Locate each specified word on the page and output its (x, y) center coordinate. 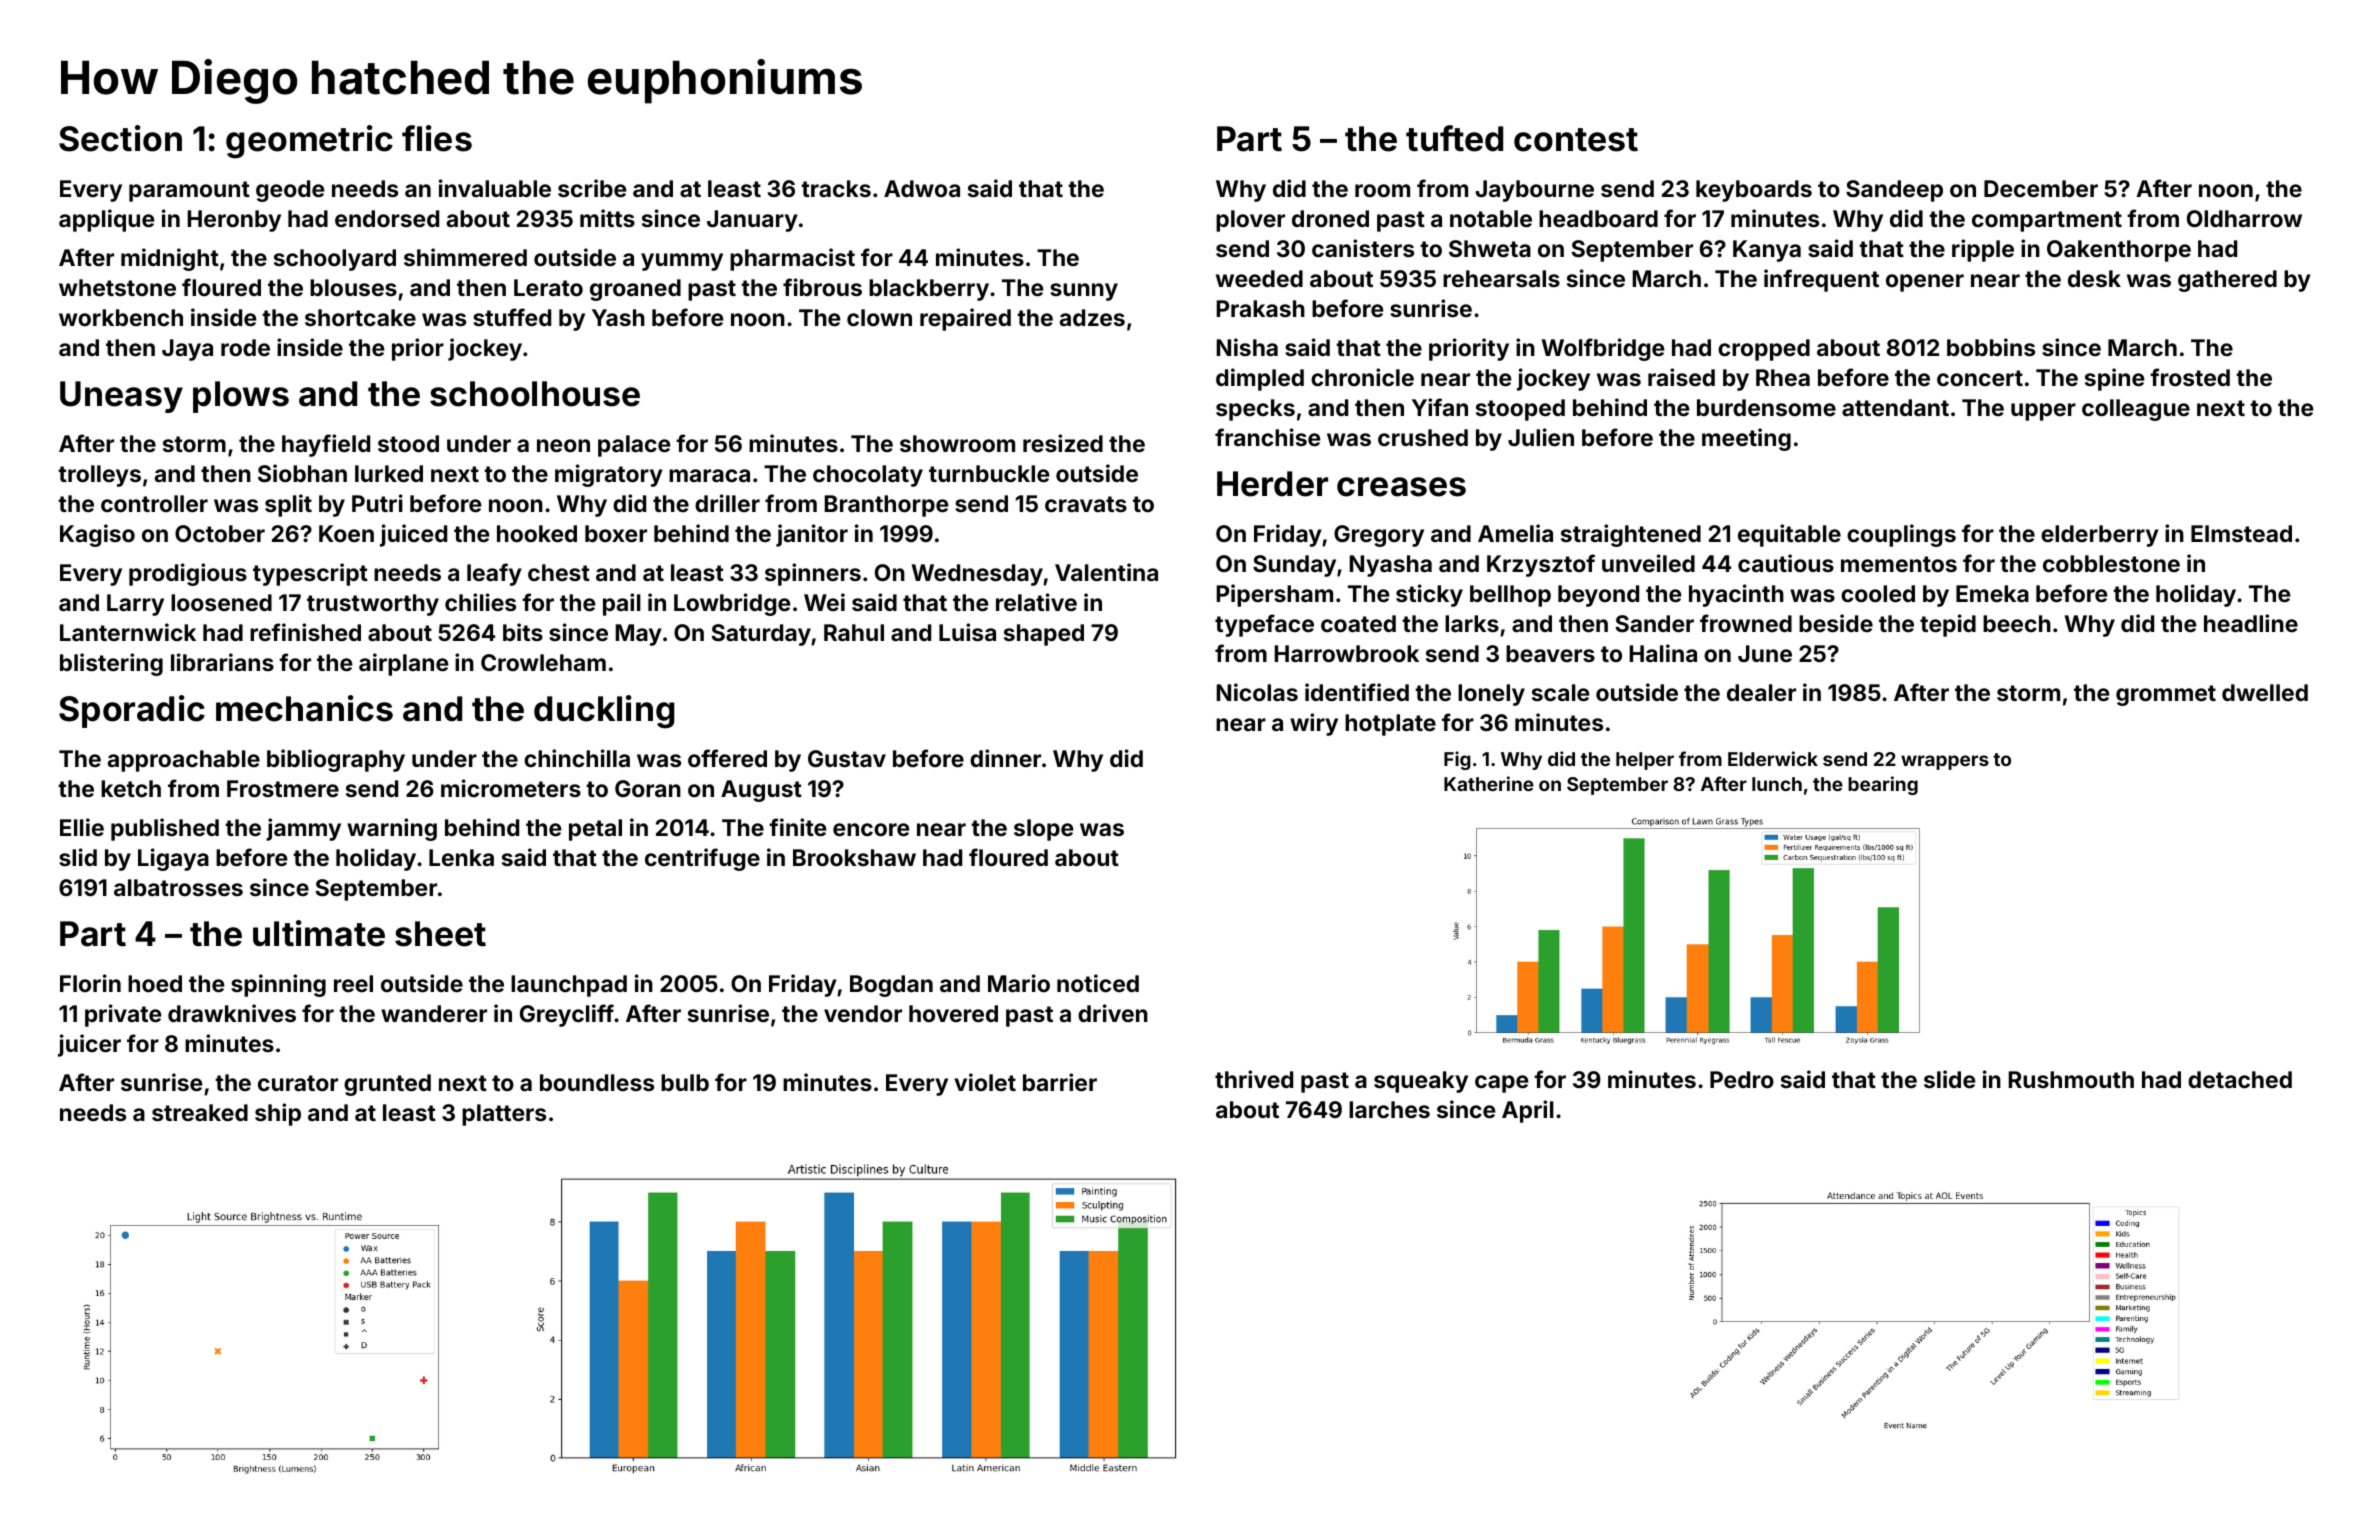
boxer (616, 533)
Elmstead (2241, 533)
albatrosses (178, 887)
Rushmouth (2071, 1079)
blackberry (929, 290)
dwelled (2265, 692)
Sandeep (1894, 191)
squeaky (1421, 1082)
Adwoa (922, 188)
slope (1044, 830)
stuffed (512, 317)
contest (1576, 140)
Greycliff (567, 1015)
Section (120, 138)
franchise (1268, 437)
